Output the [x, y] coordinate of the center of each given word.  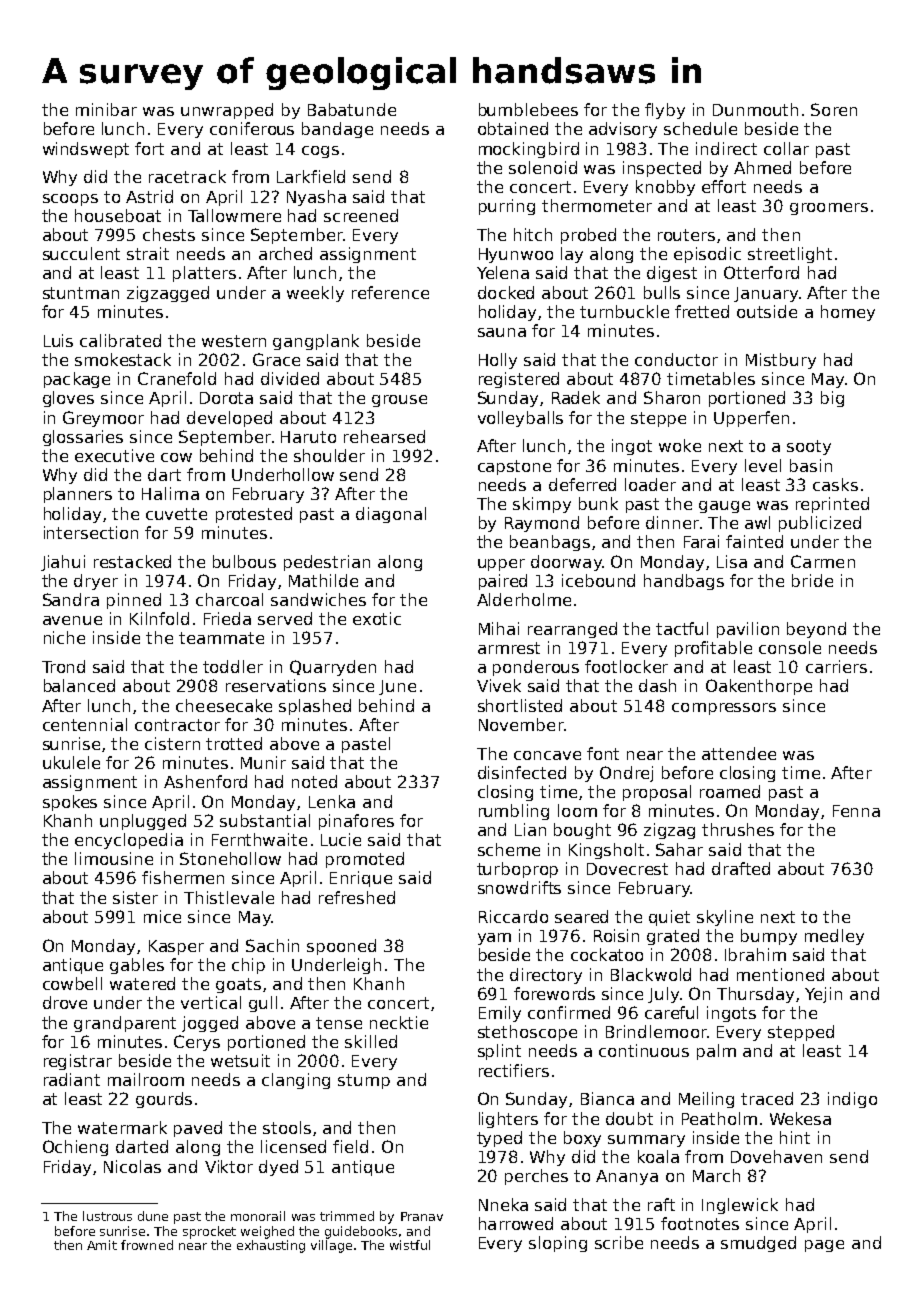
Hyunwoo [516, 255]
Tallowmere [234, 215]
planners [78, 495]
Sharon [672, 397]
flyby [665, 111]
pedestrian [327, 563]
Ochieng [75, 1148]
